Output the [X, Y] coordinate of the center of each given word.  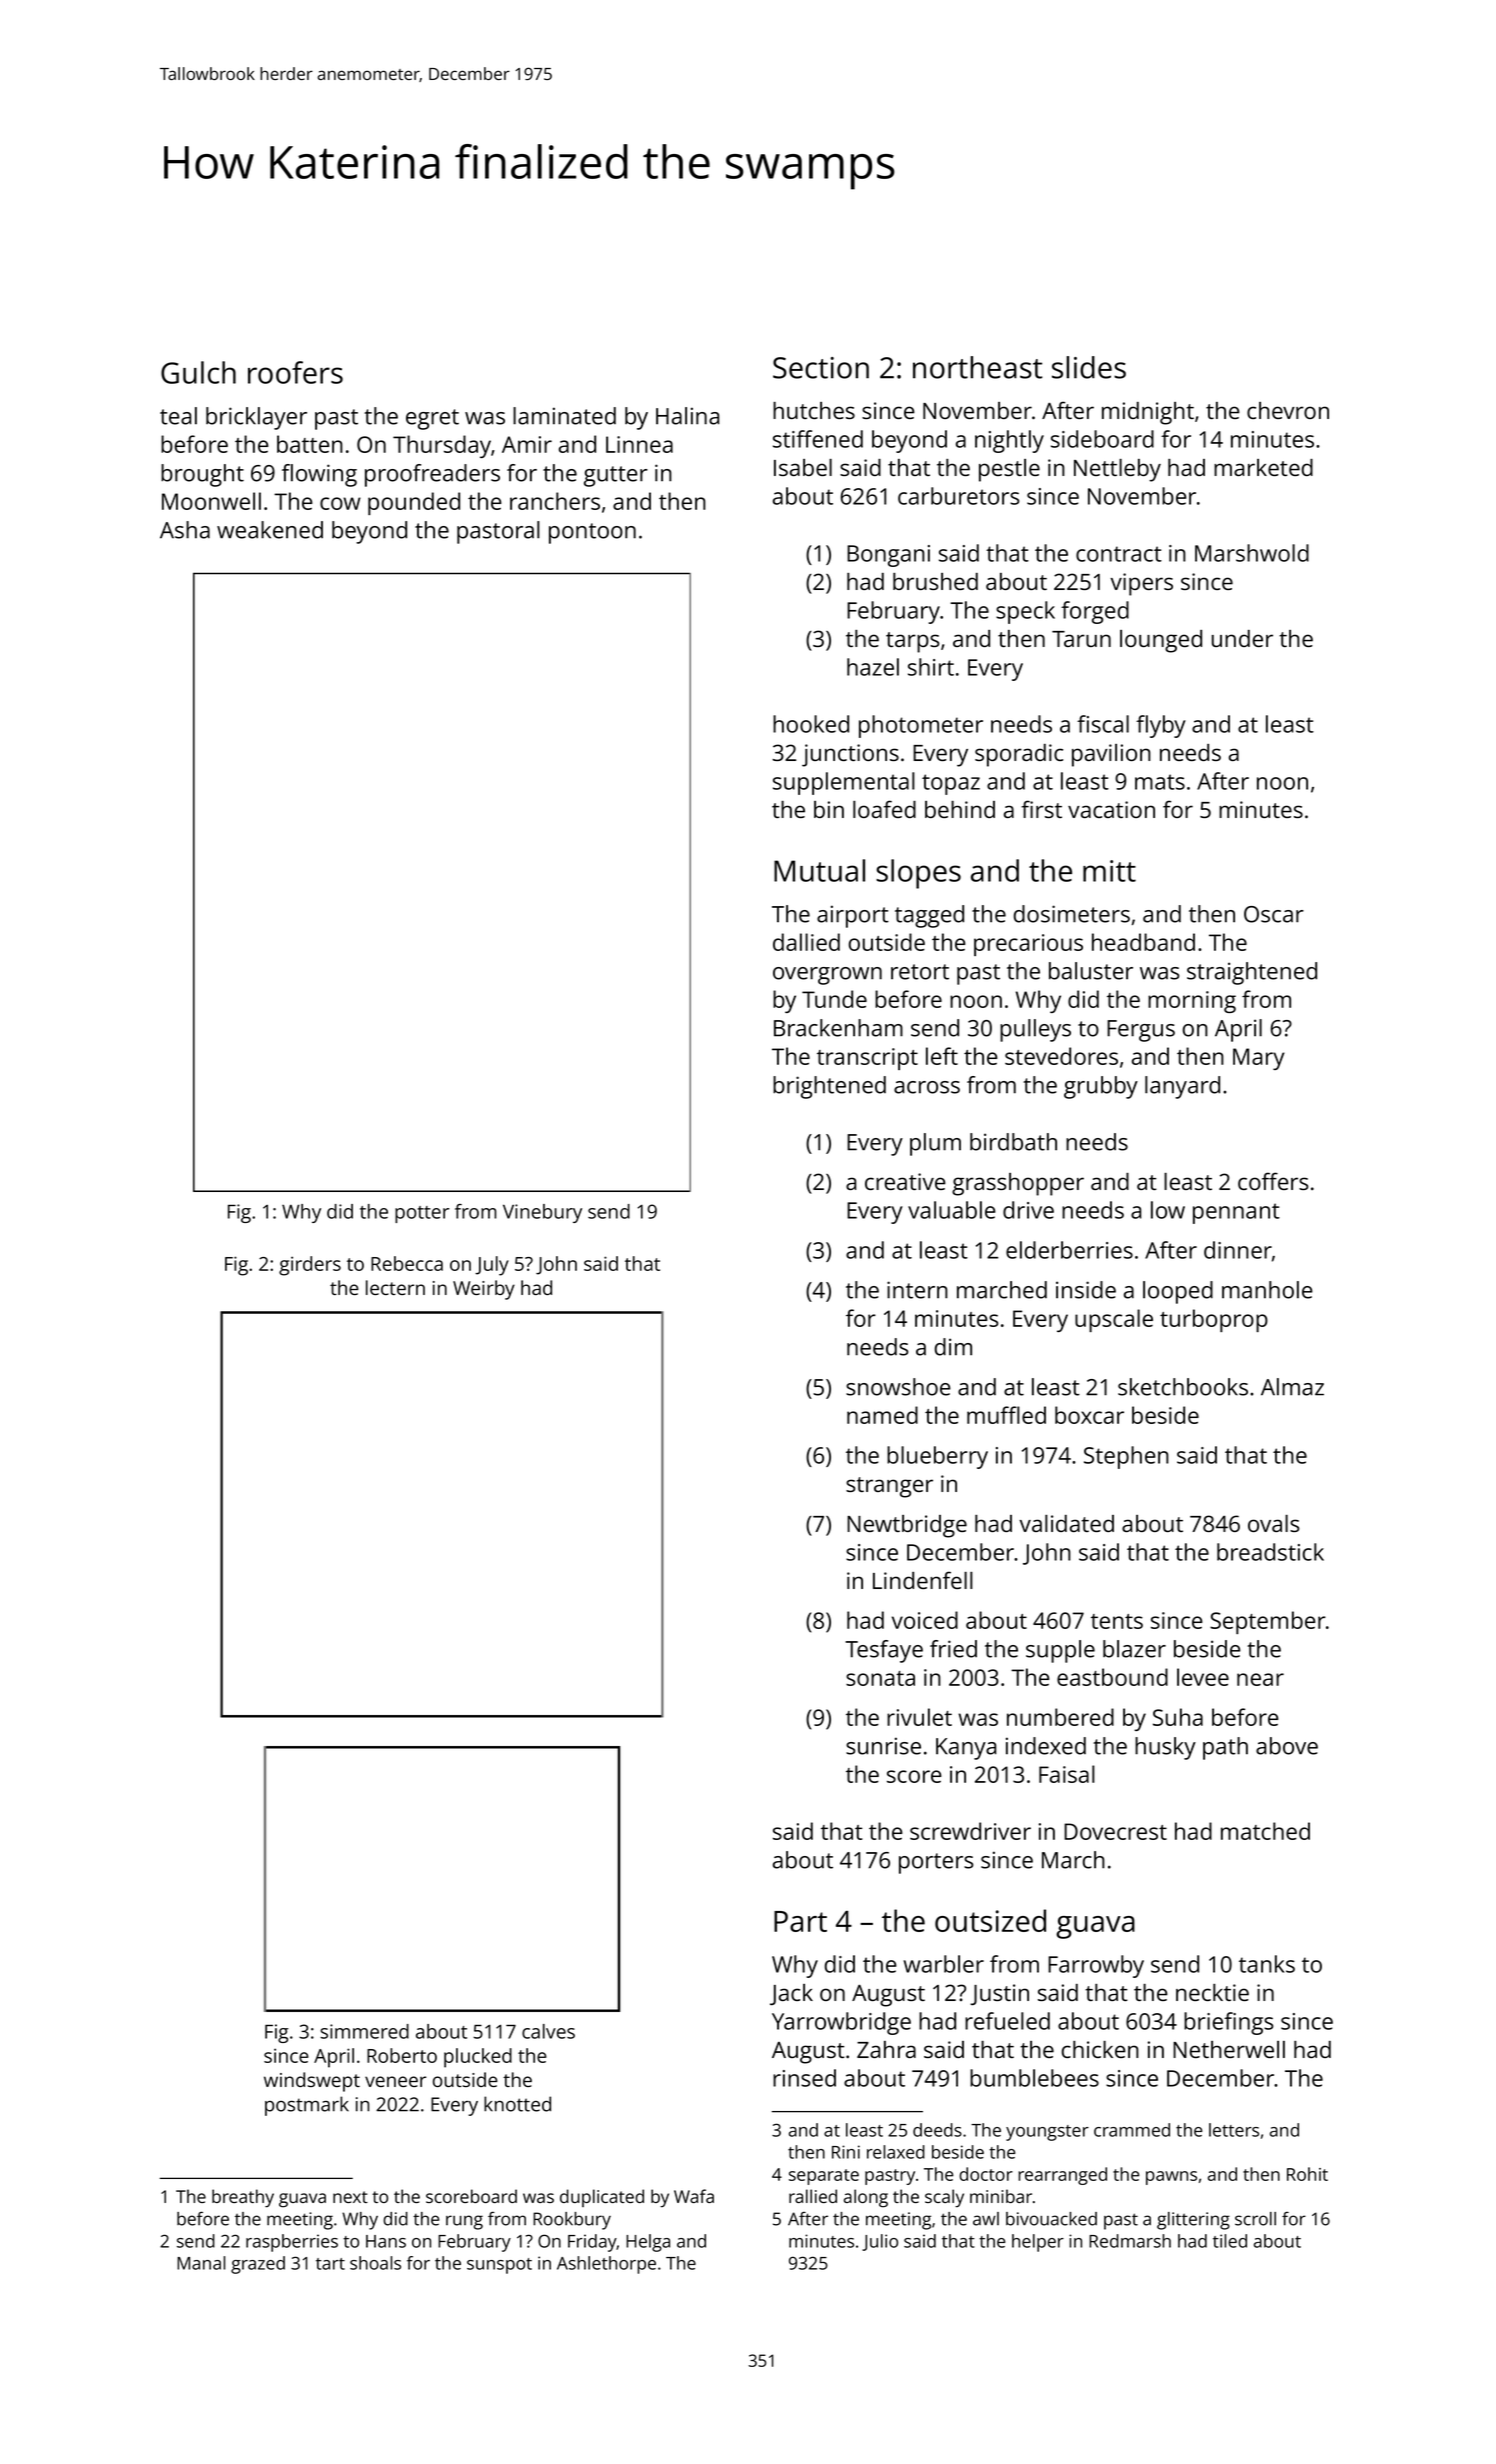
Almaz [1292, 1387]
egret [432, 419]
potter [422, 1214]
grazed [258, 2265]
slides [1089, 367]
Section [821, 368]
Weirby [484, 1290]
